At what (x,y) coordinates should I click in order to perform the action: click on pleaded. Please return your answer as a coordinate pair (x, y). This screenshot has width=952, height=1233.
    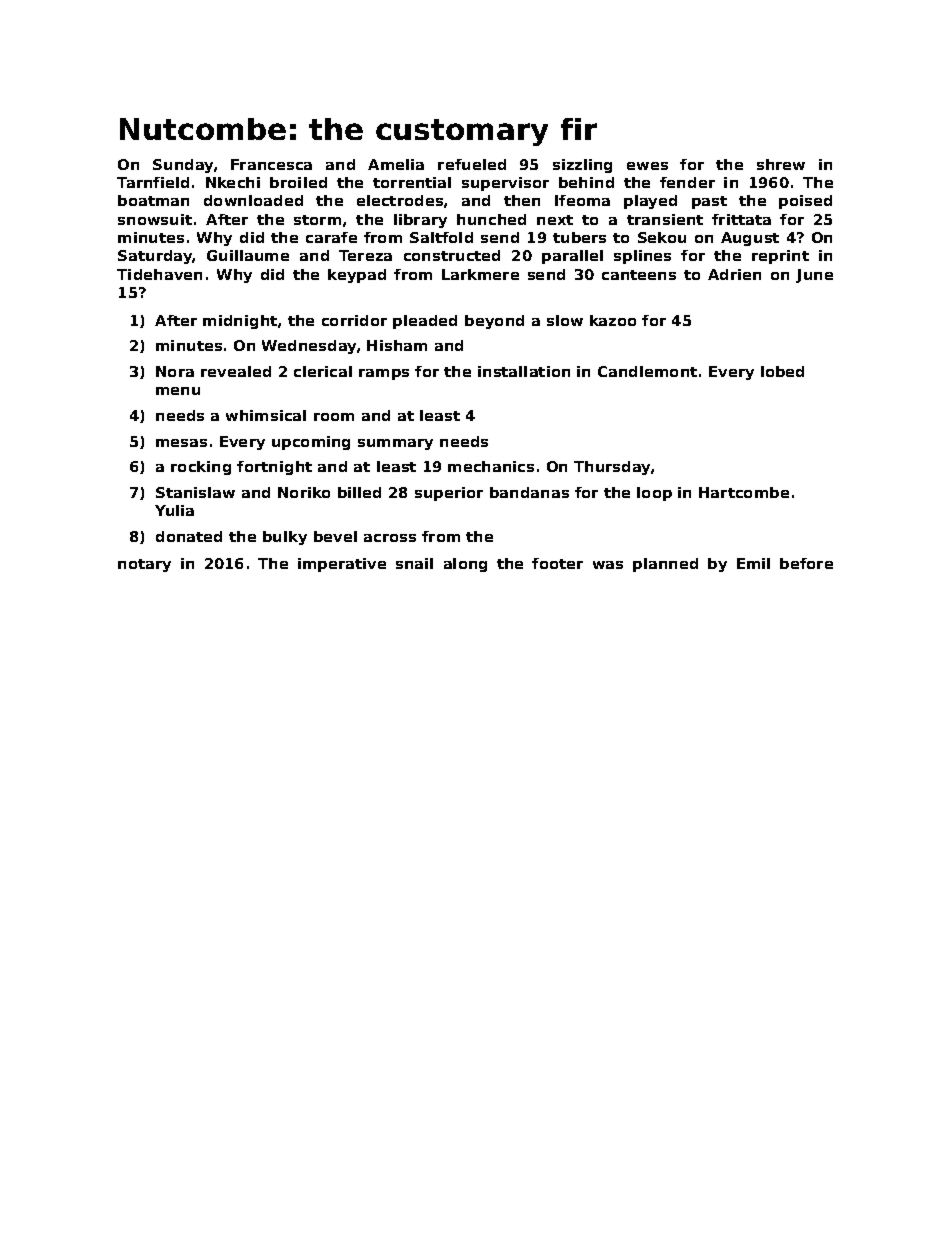
    Looking at the image, I should click on (425, 322).
